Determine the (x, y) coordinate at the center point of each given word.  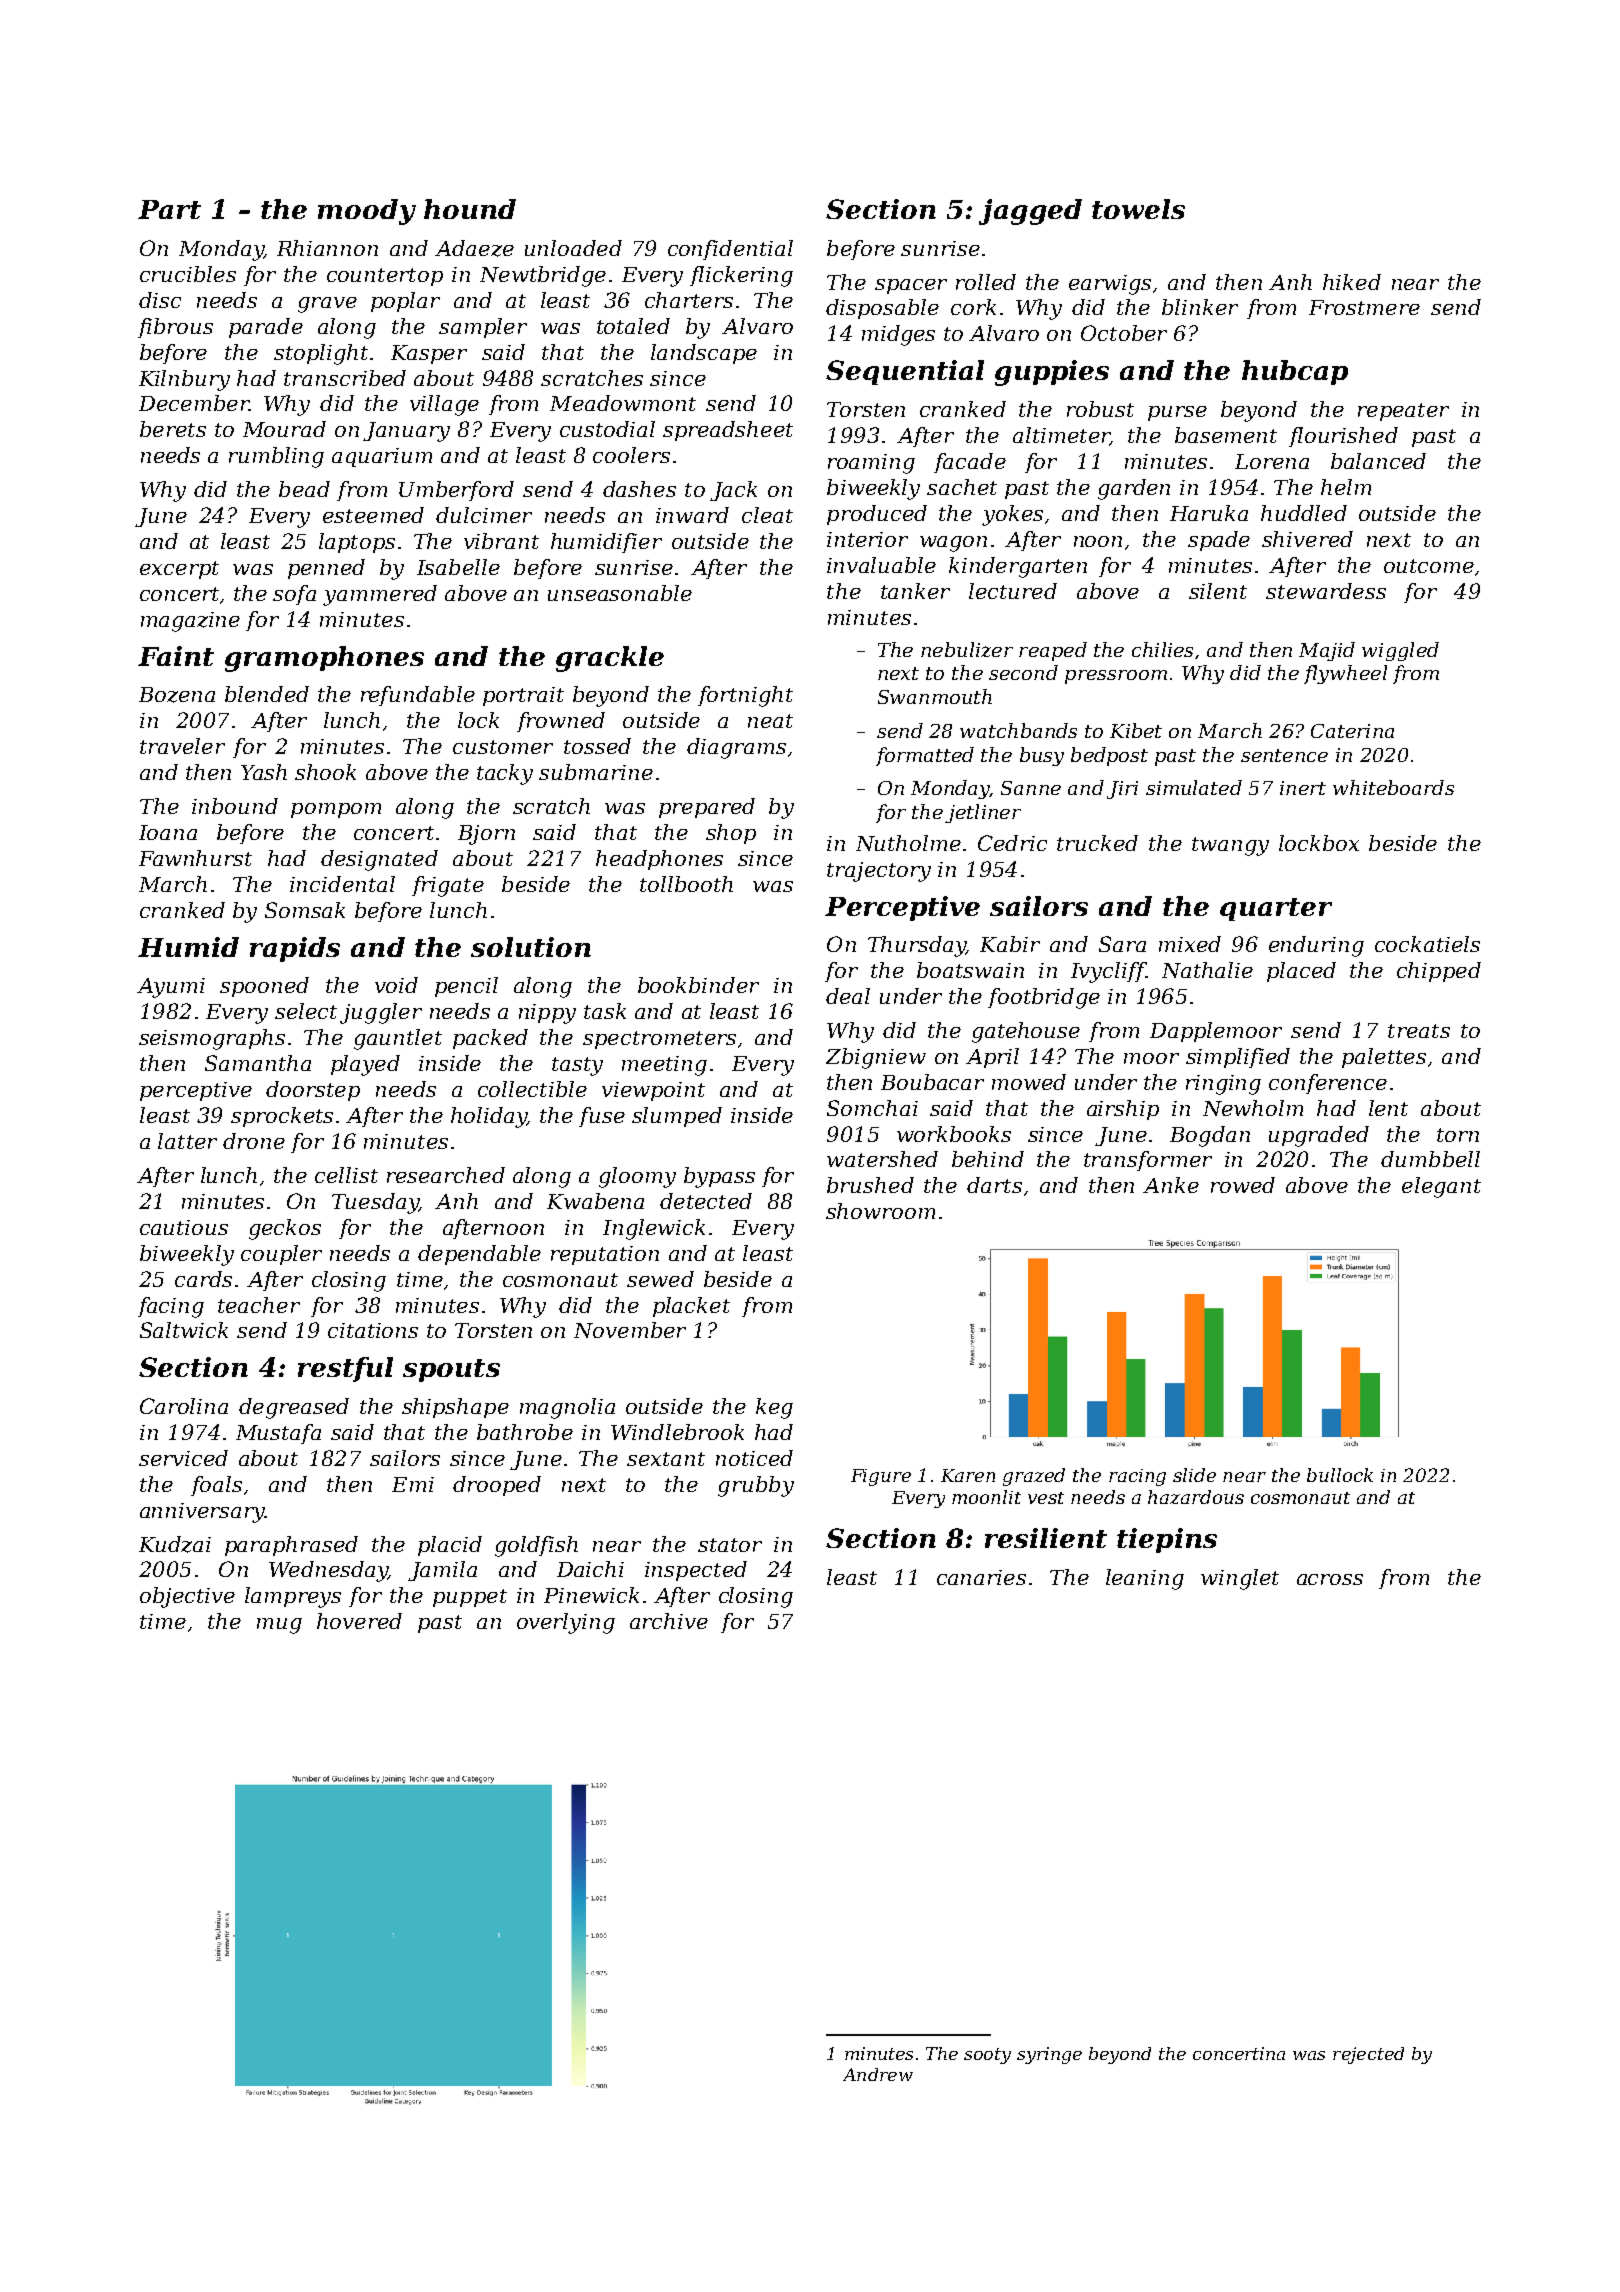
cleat (767, 515)
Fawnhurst (195, 858)
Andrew (878, 2074)
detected (706, 1201)
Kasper (429, 354)
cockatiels (1427, 944)
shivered (1307, 539)
